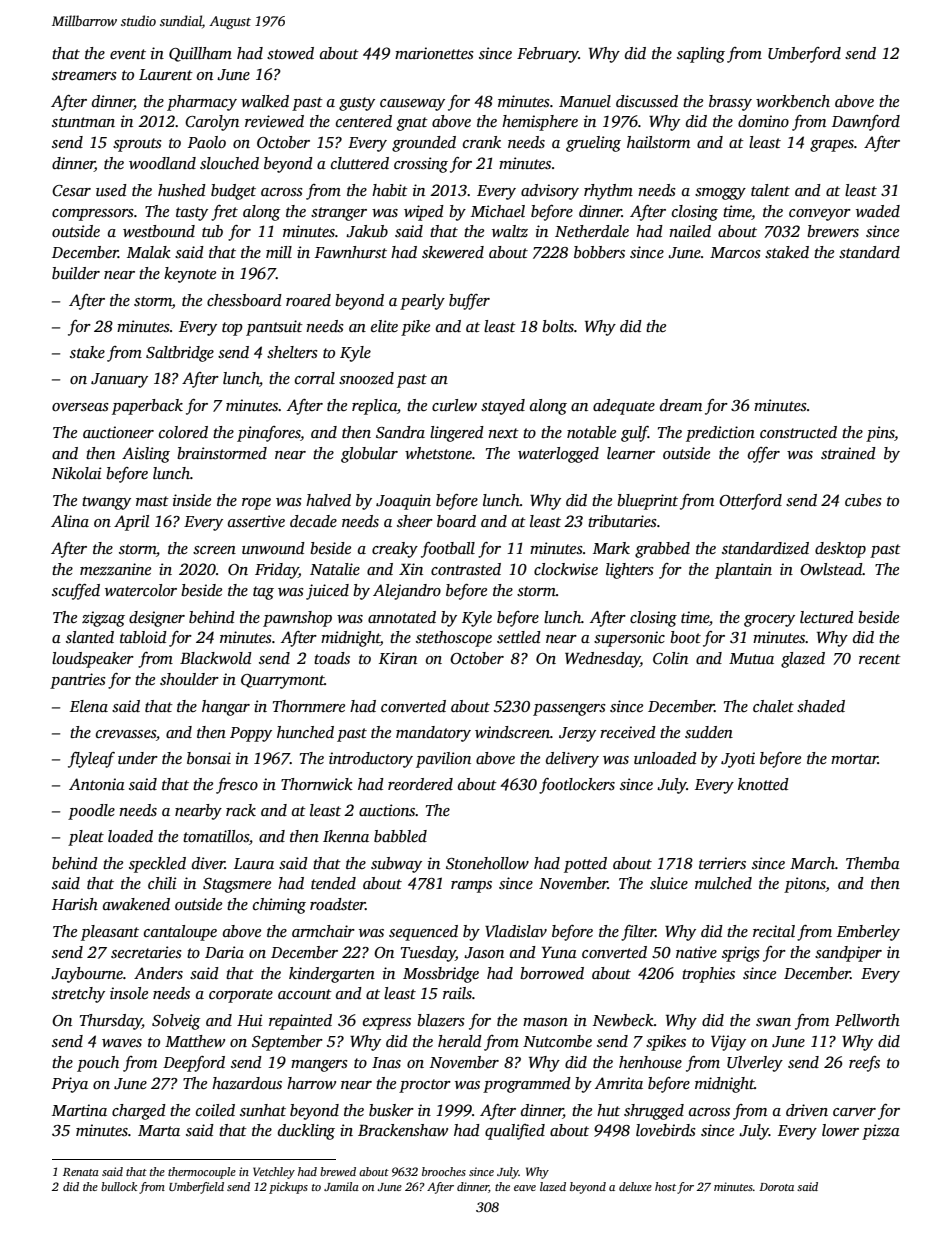  What do you see at coordinates (196, 1188) in the page?
I see `Umberfield` at bounding box center [196, 1188].
